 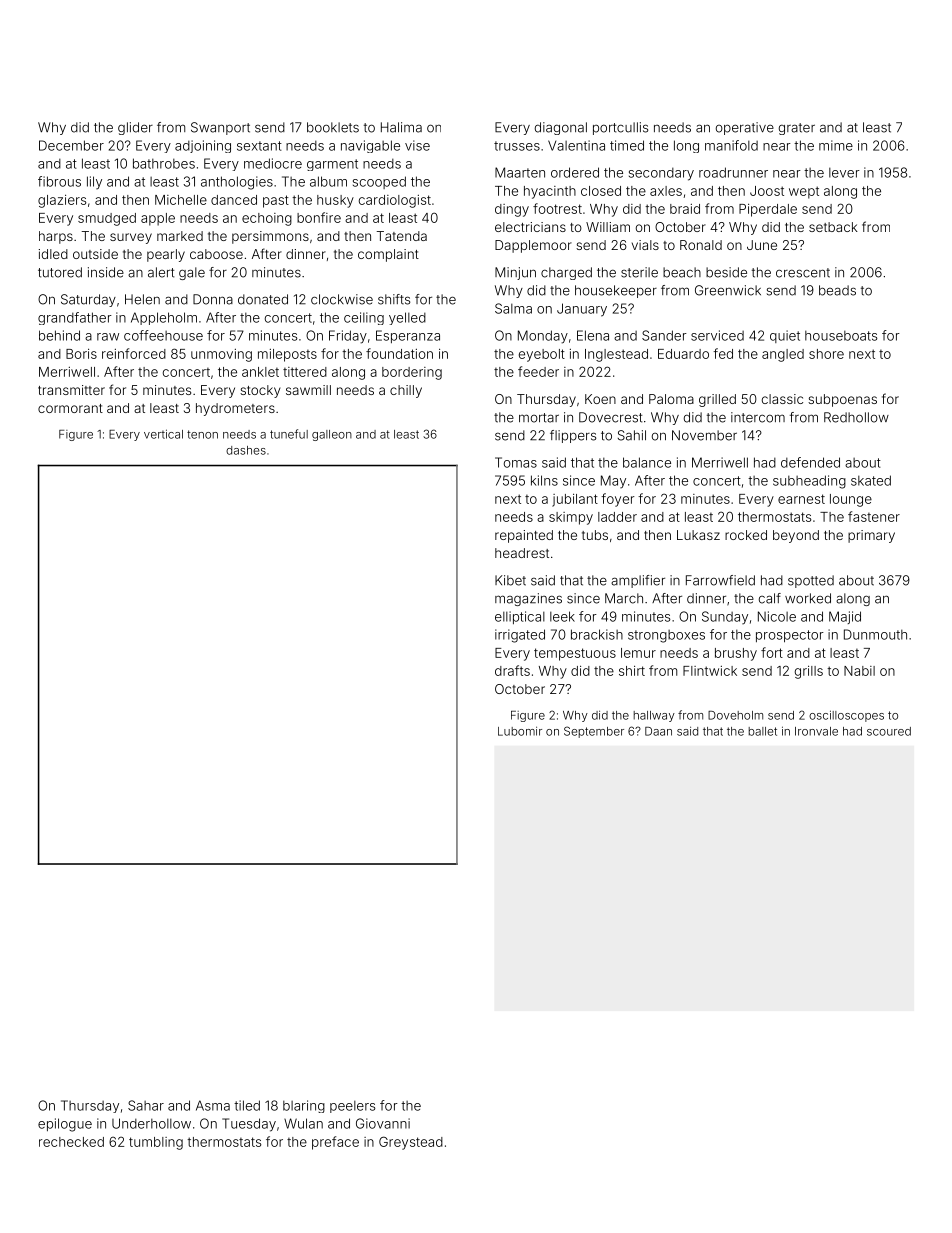 What do you see at coordinates (65, 1125) in the document?
I see `epilogue` at bounding box center [65, 1125].
